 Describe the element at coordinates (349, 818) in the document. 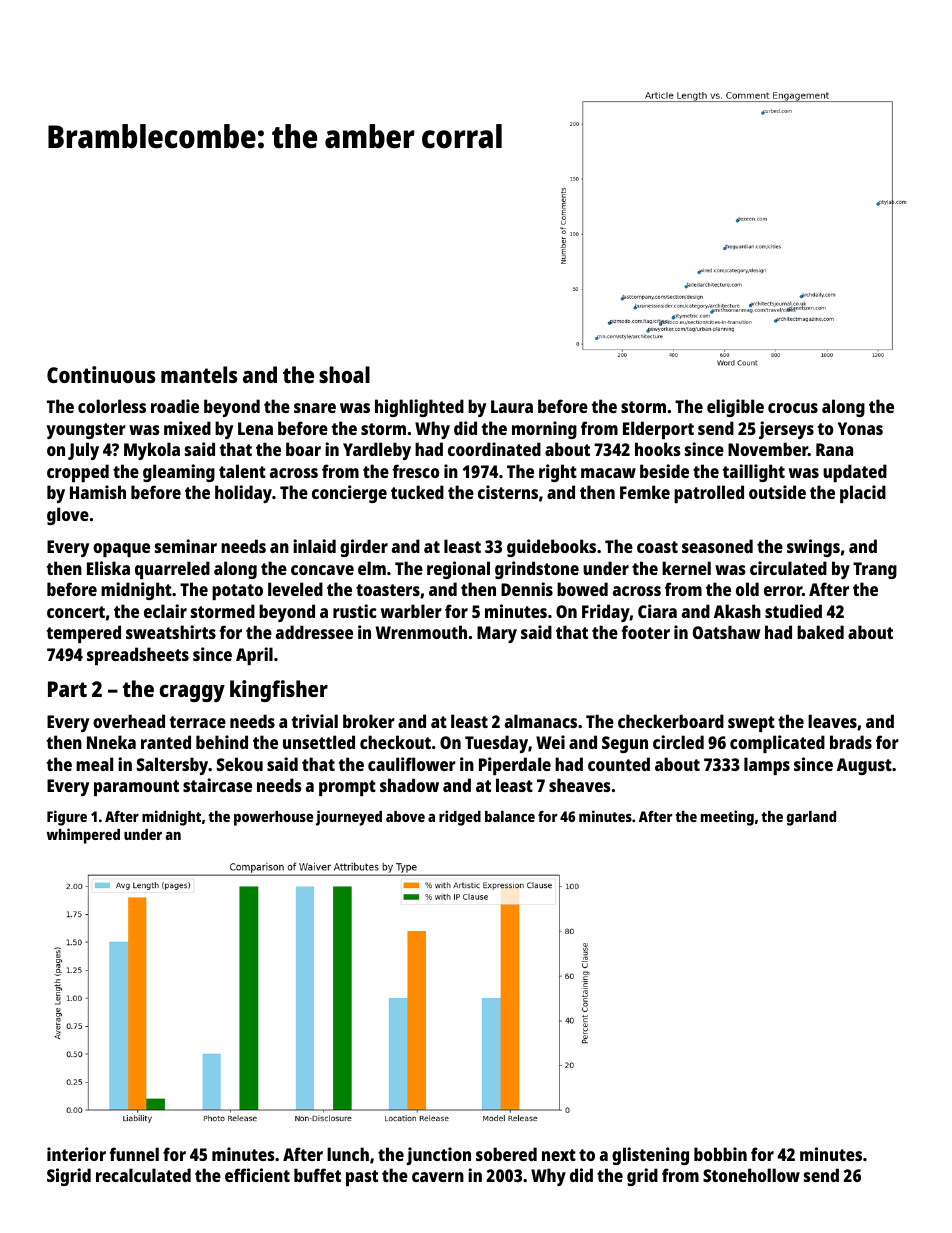

I see `journeyed` at that location.
